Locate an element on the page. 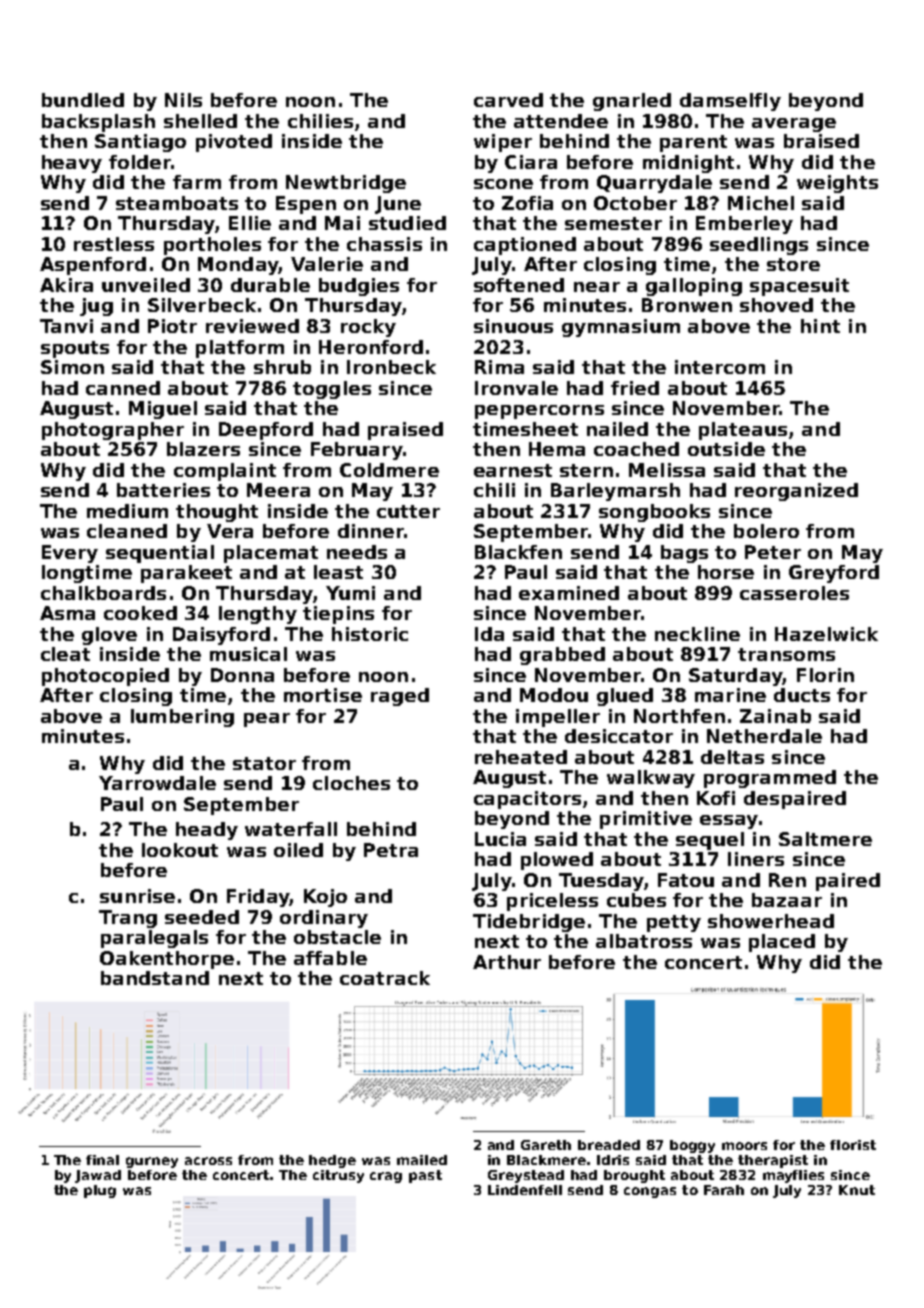 This page has width=924, height=1308. Every is located at coordinates (70, 554).
